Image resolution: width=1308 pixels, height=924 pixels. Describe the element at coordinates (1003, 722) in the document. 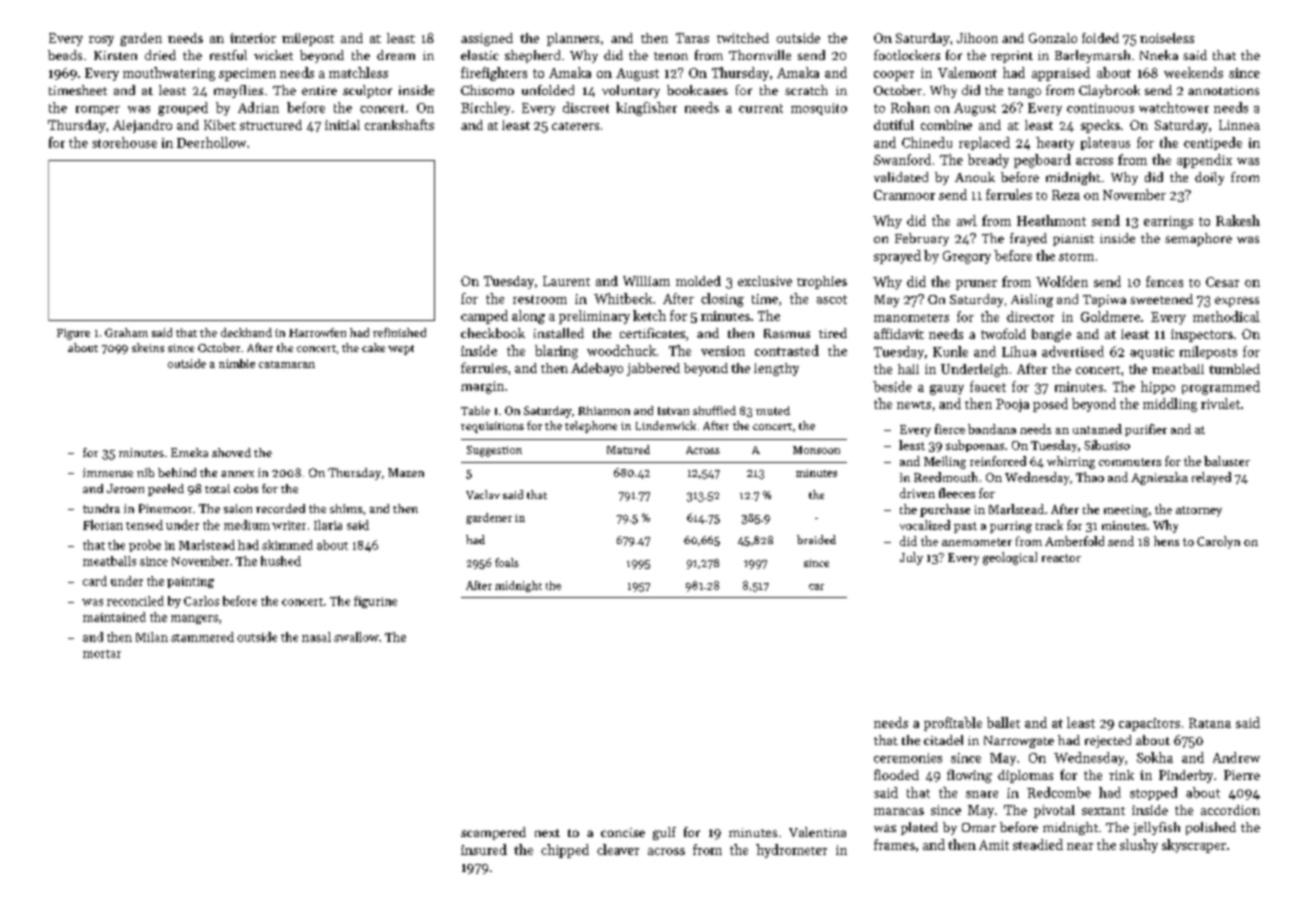

I see `ballet` at that location.
